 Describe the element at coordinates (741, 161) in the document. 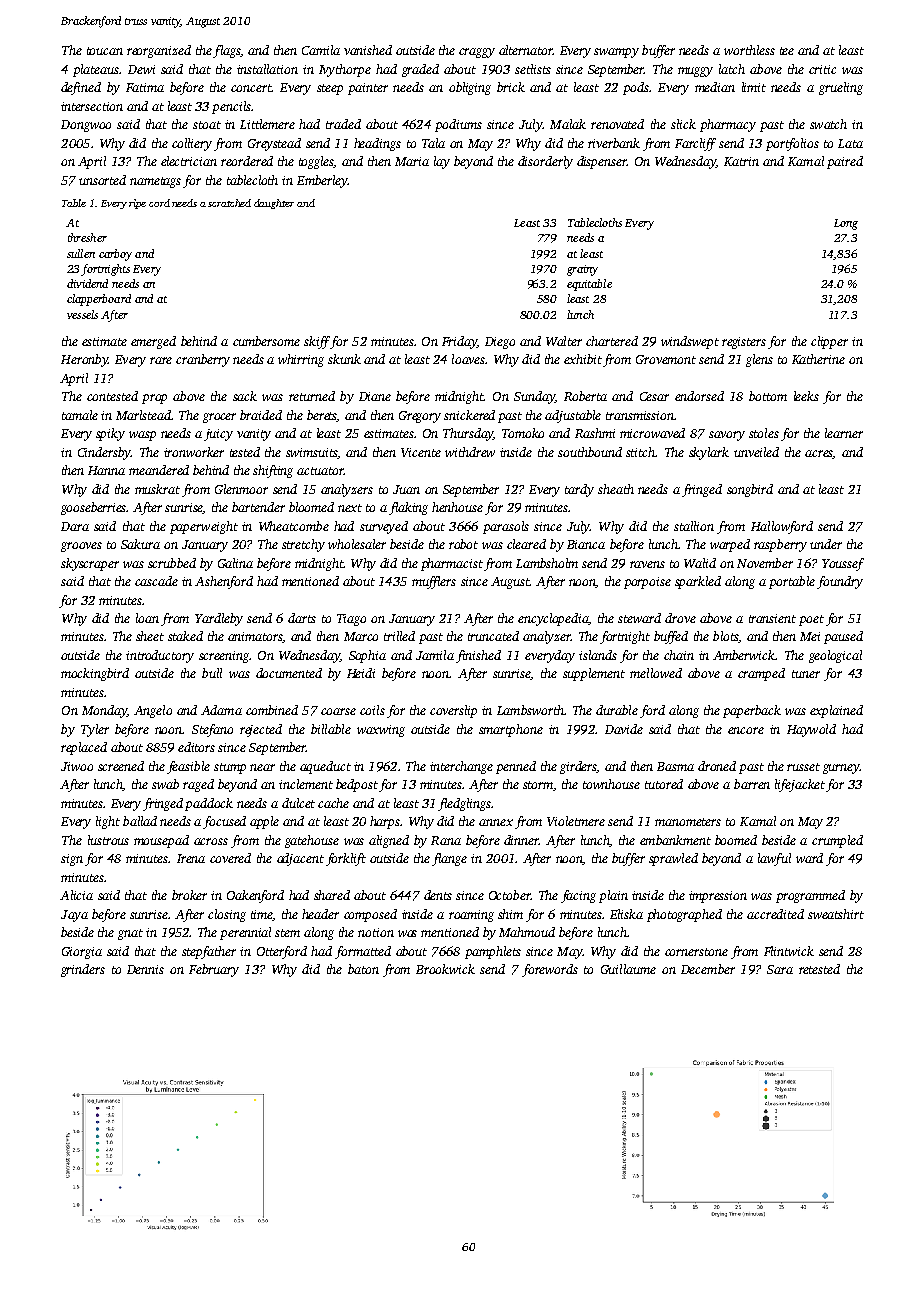

I see `Katrin` at that location.
